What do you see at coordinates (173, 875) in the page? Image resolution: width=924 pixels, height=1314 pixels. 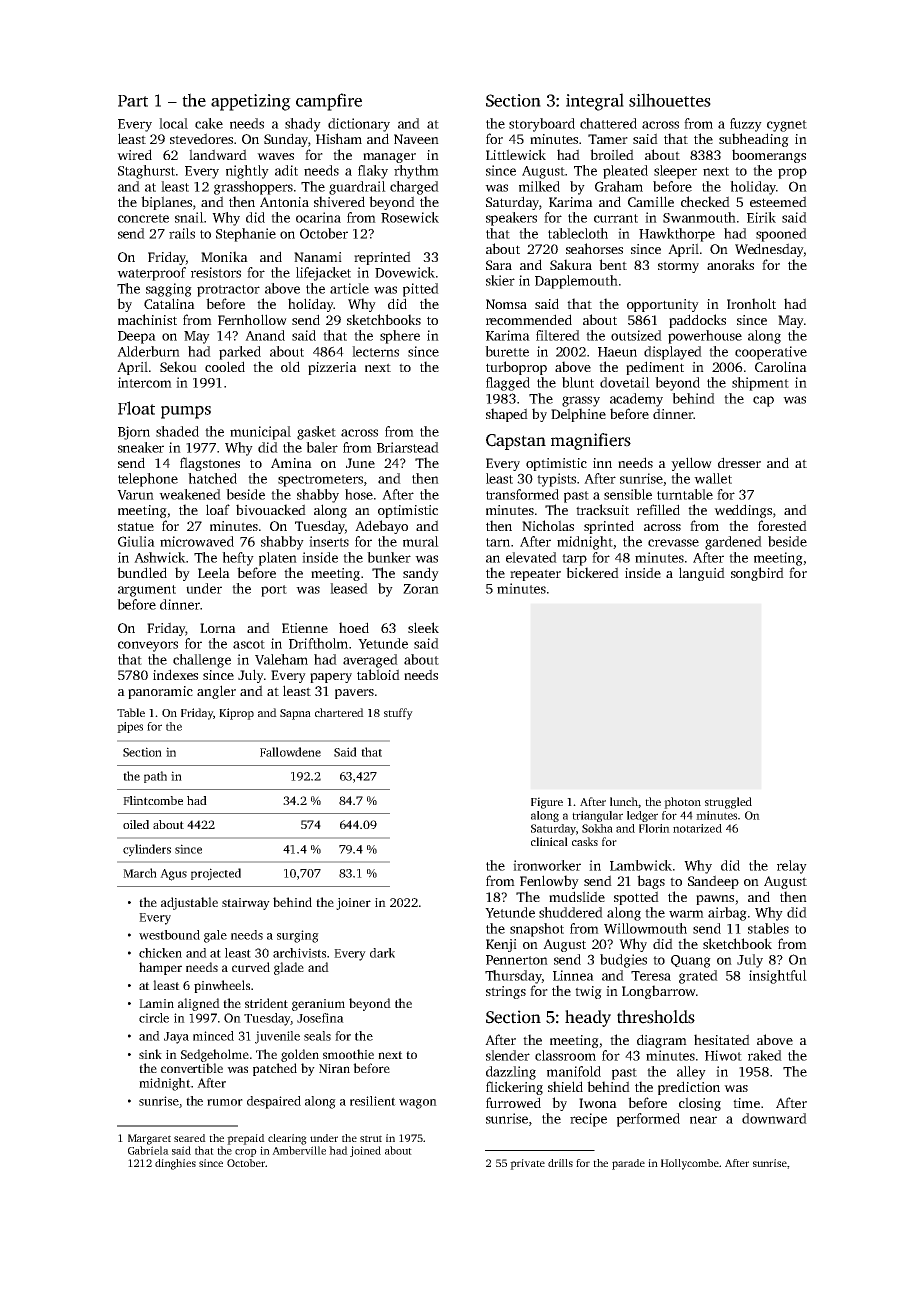 I see `Agus` at bounding box center [173, 875].
